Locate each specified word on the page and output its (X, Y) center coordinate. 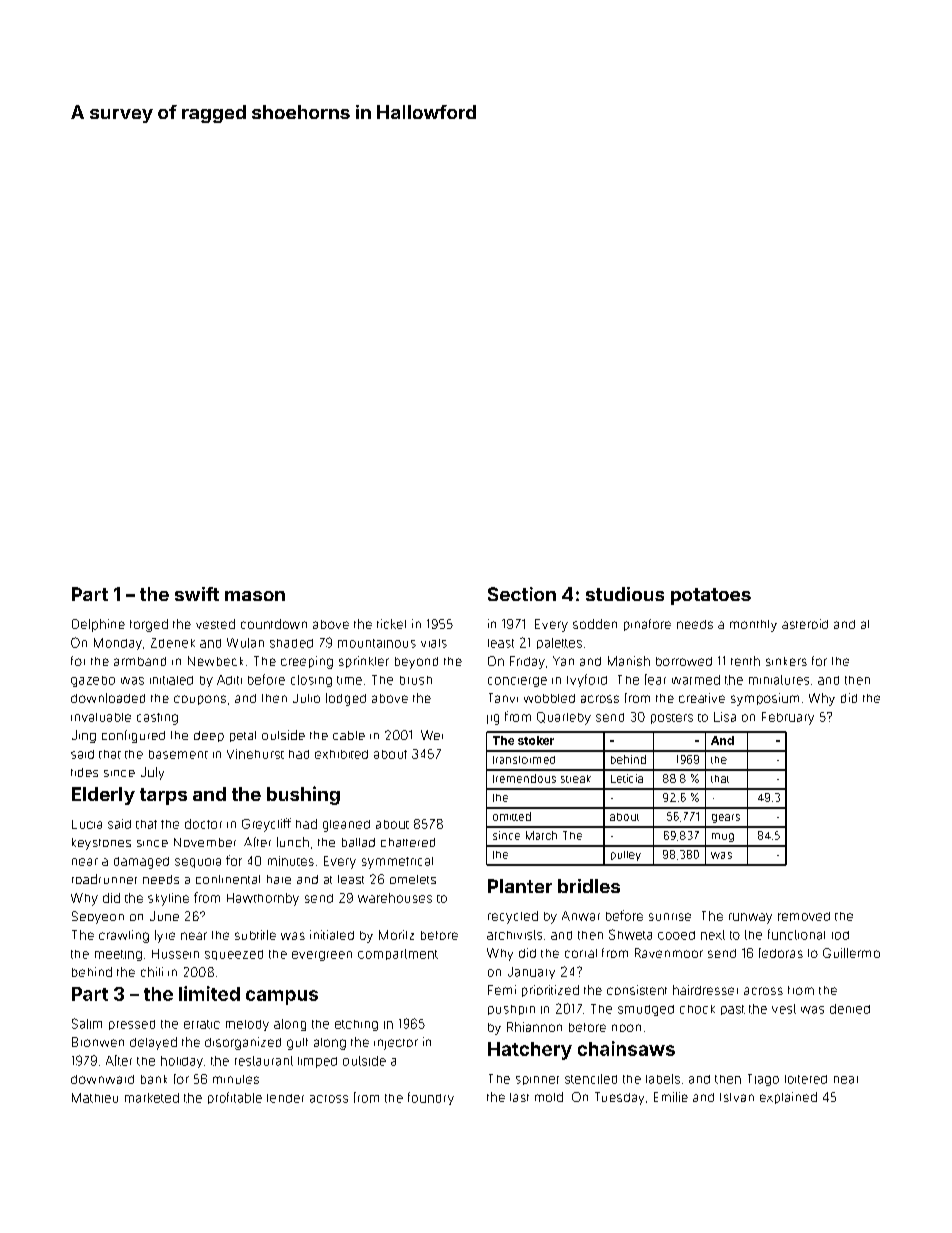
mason (255, 596)
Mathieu (95, 1098)
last (519, 1097)
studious (625, 594)
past (733, 1010)
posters (672, 719)
